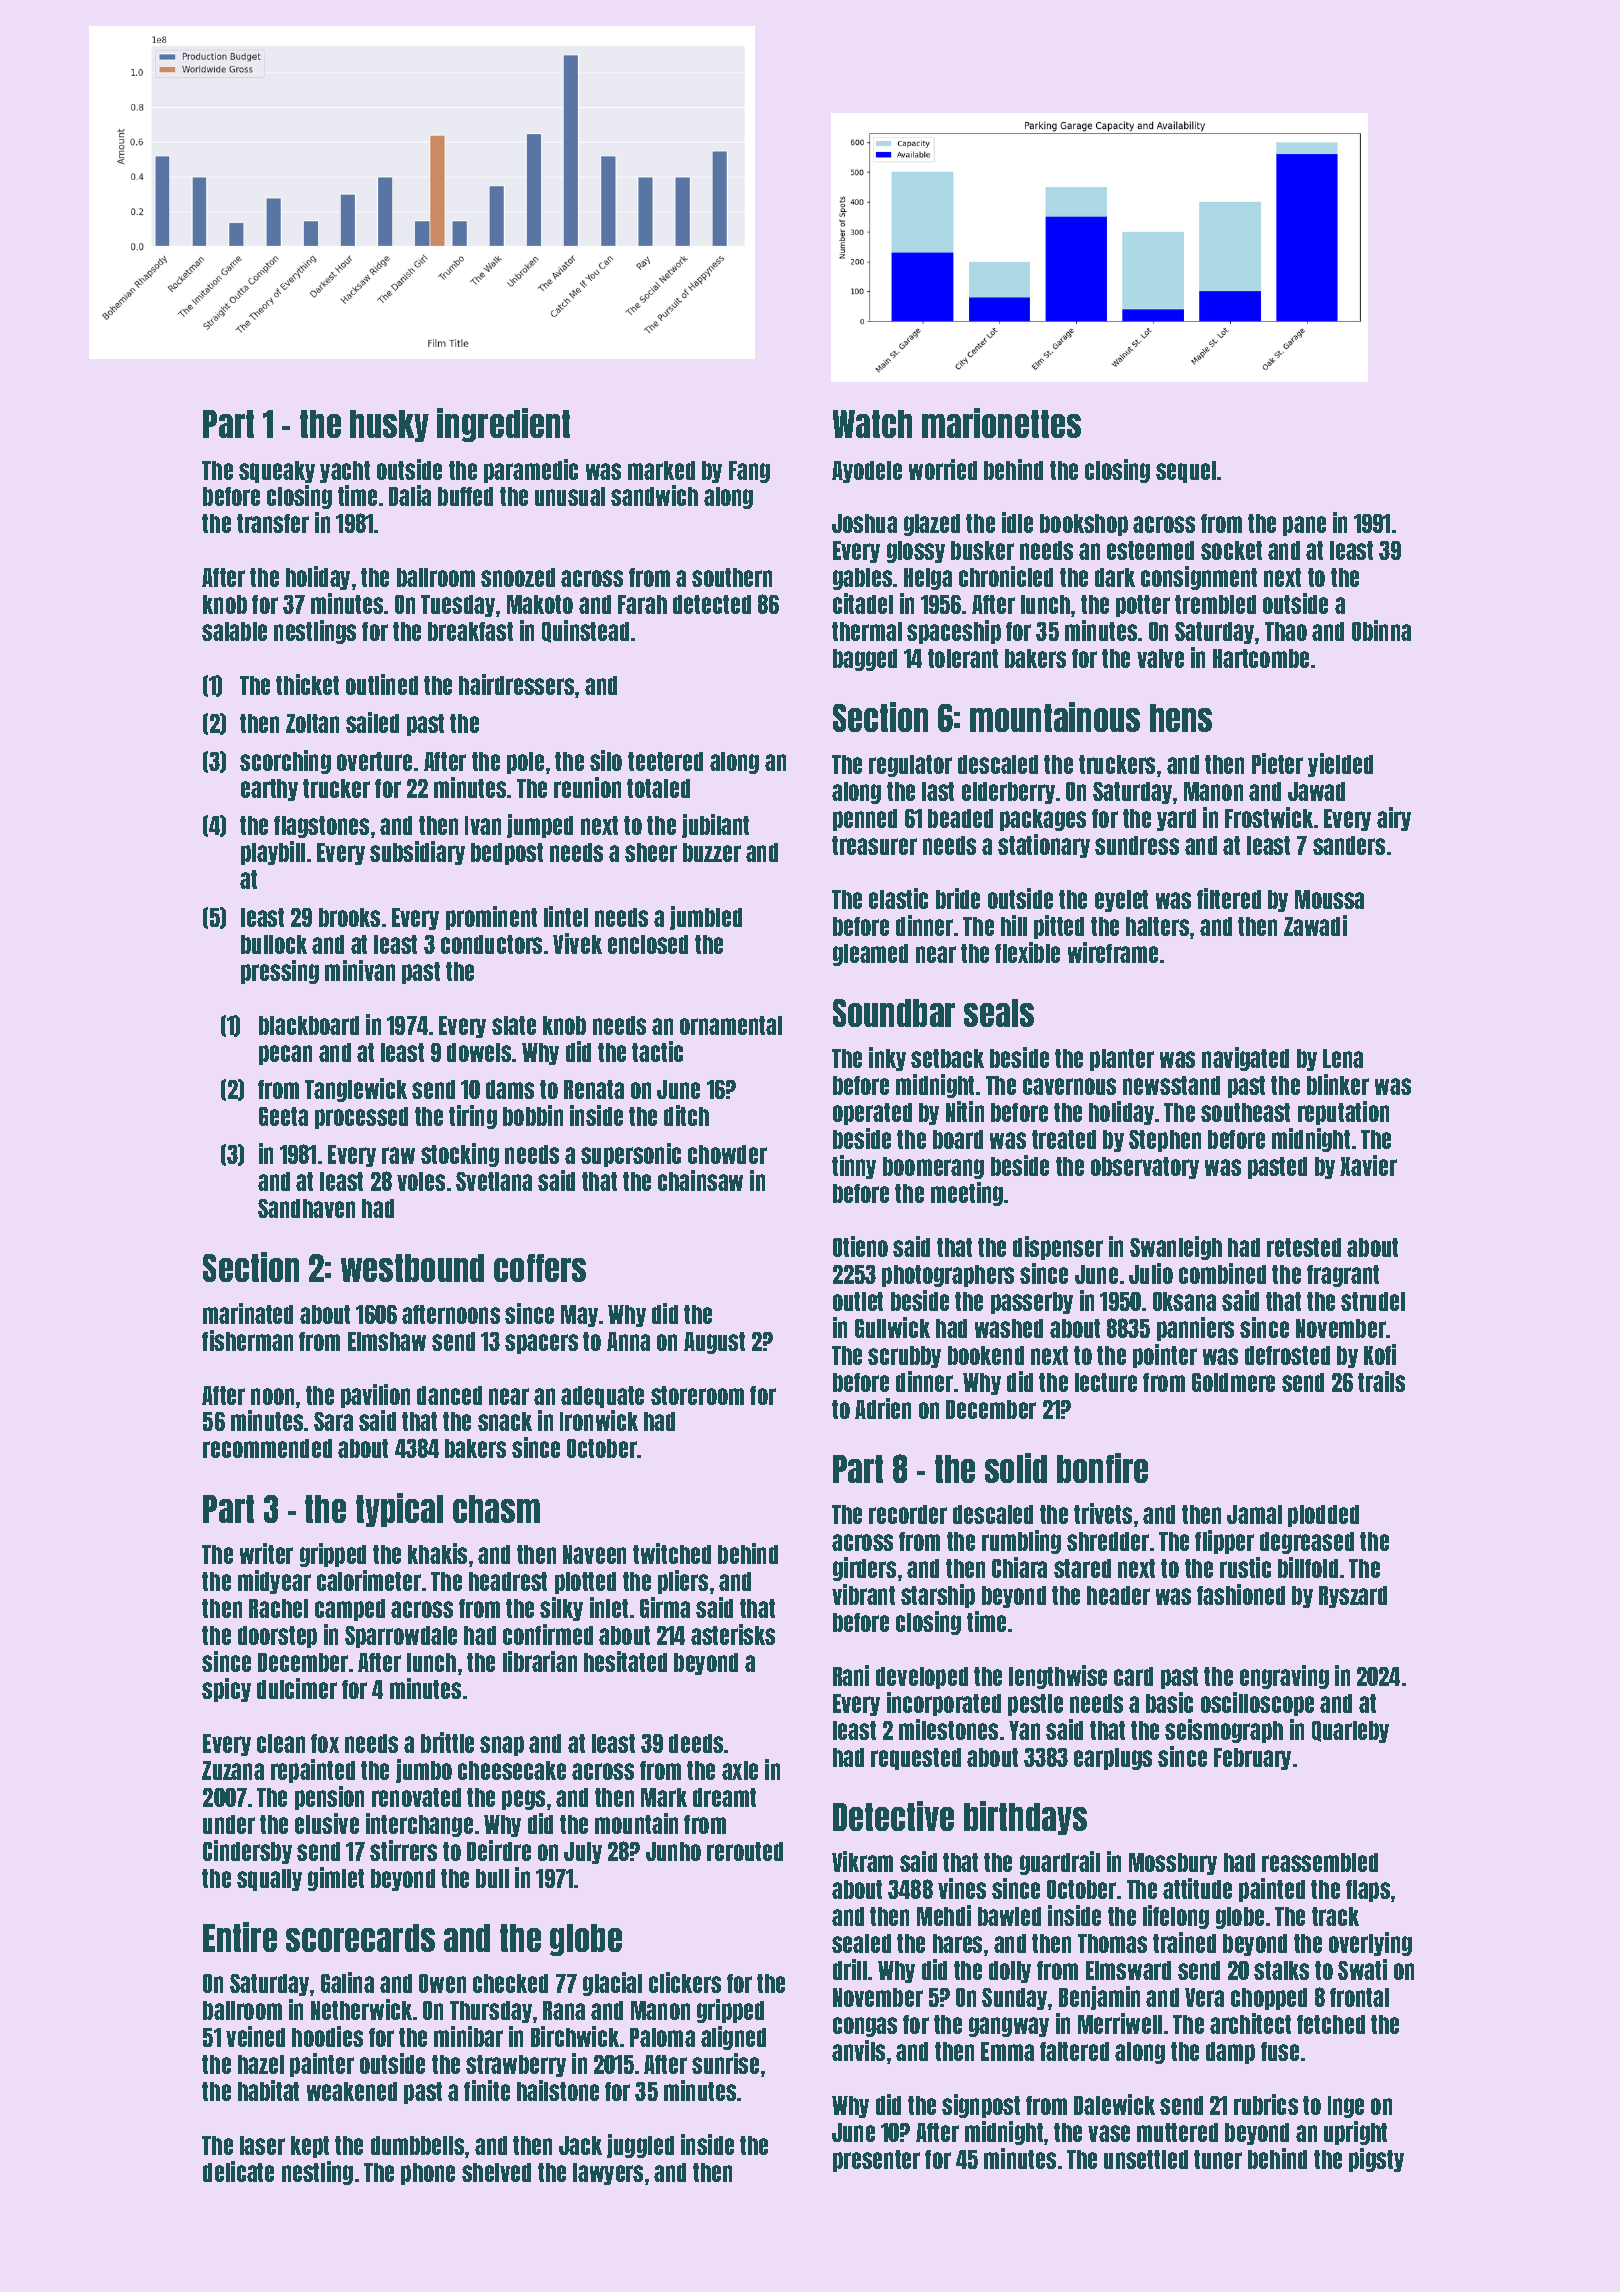 The image size is (1620, 2292). What do you see at coordinates (327, 1823) in the image?
I see `elusive` at bounding box center [327, 1823].
